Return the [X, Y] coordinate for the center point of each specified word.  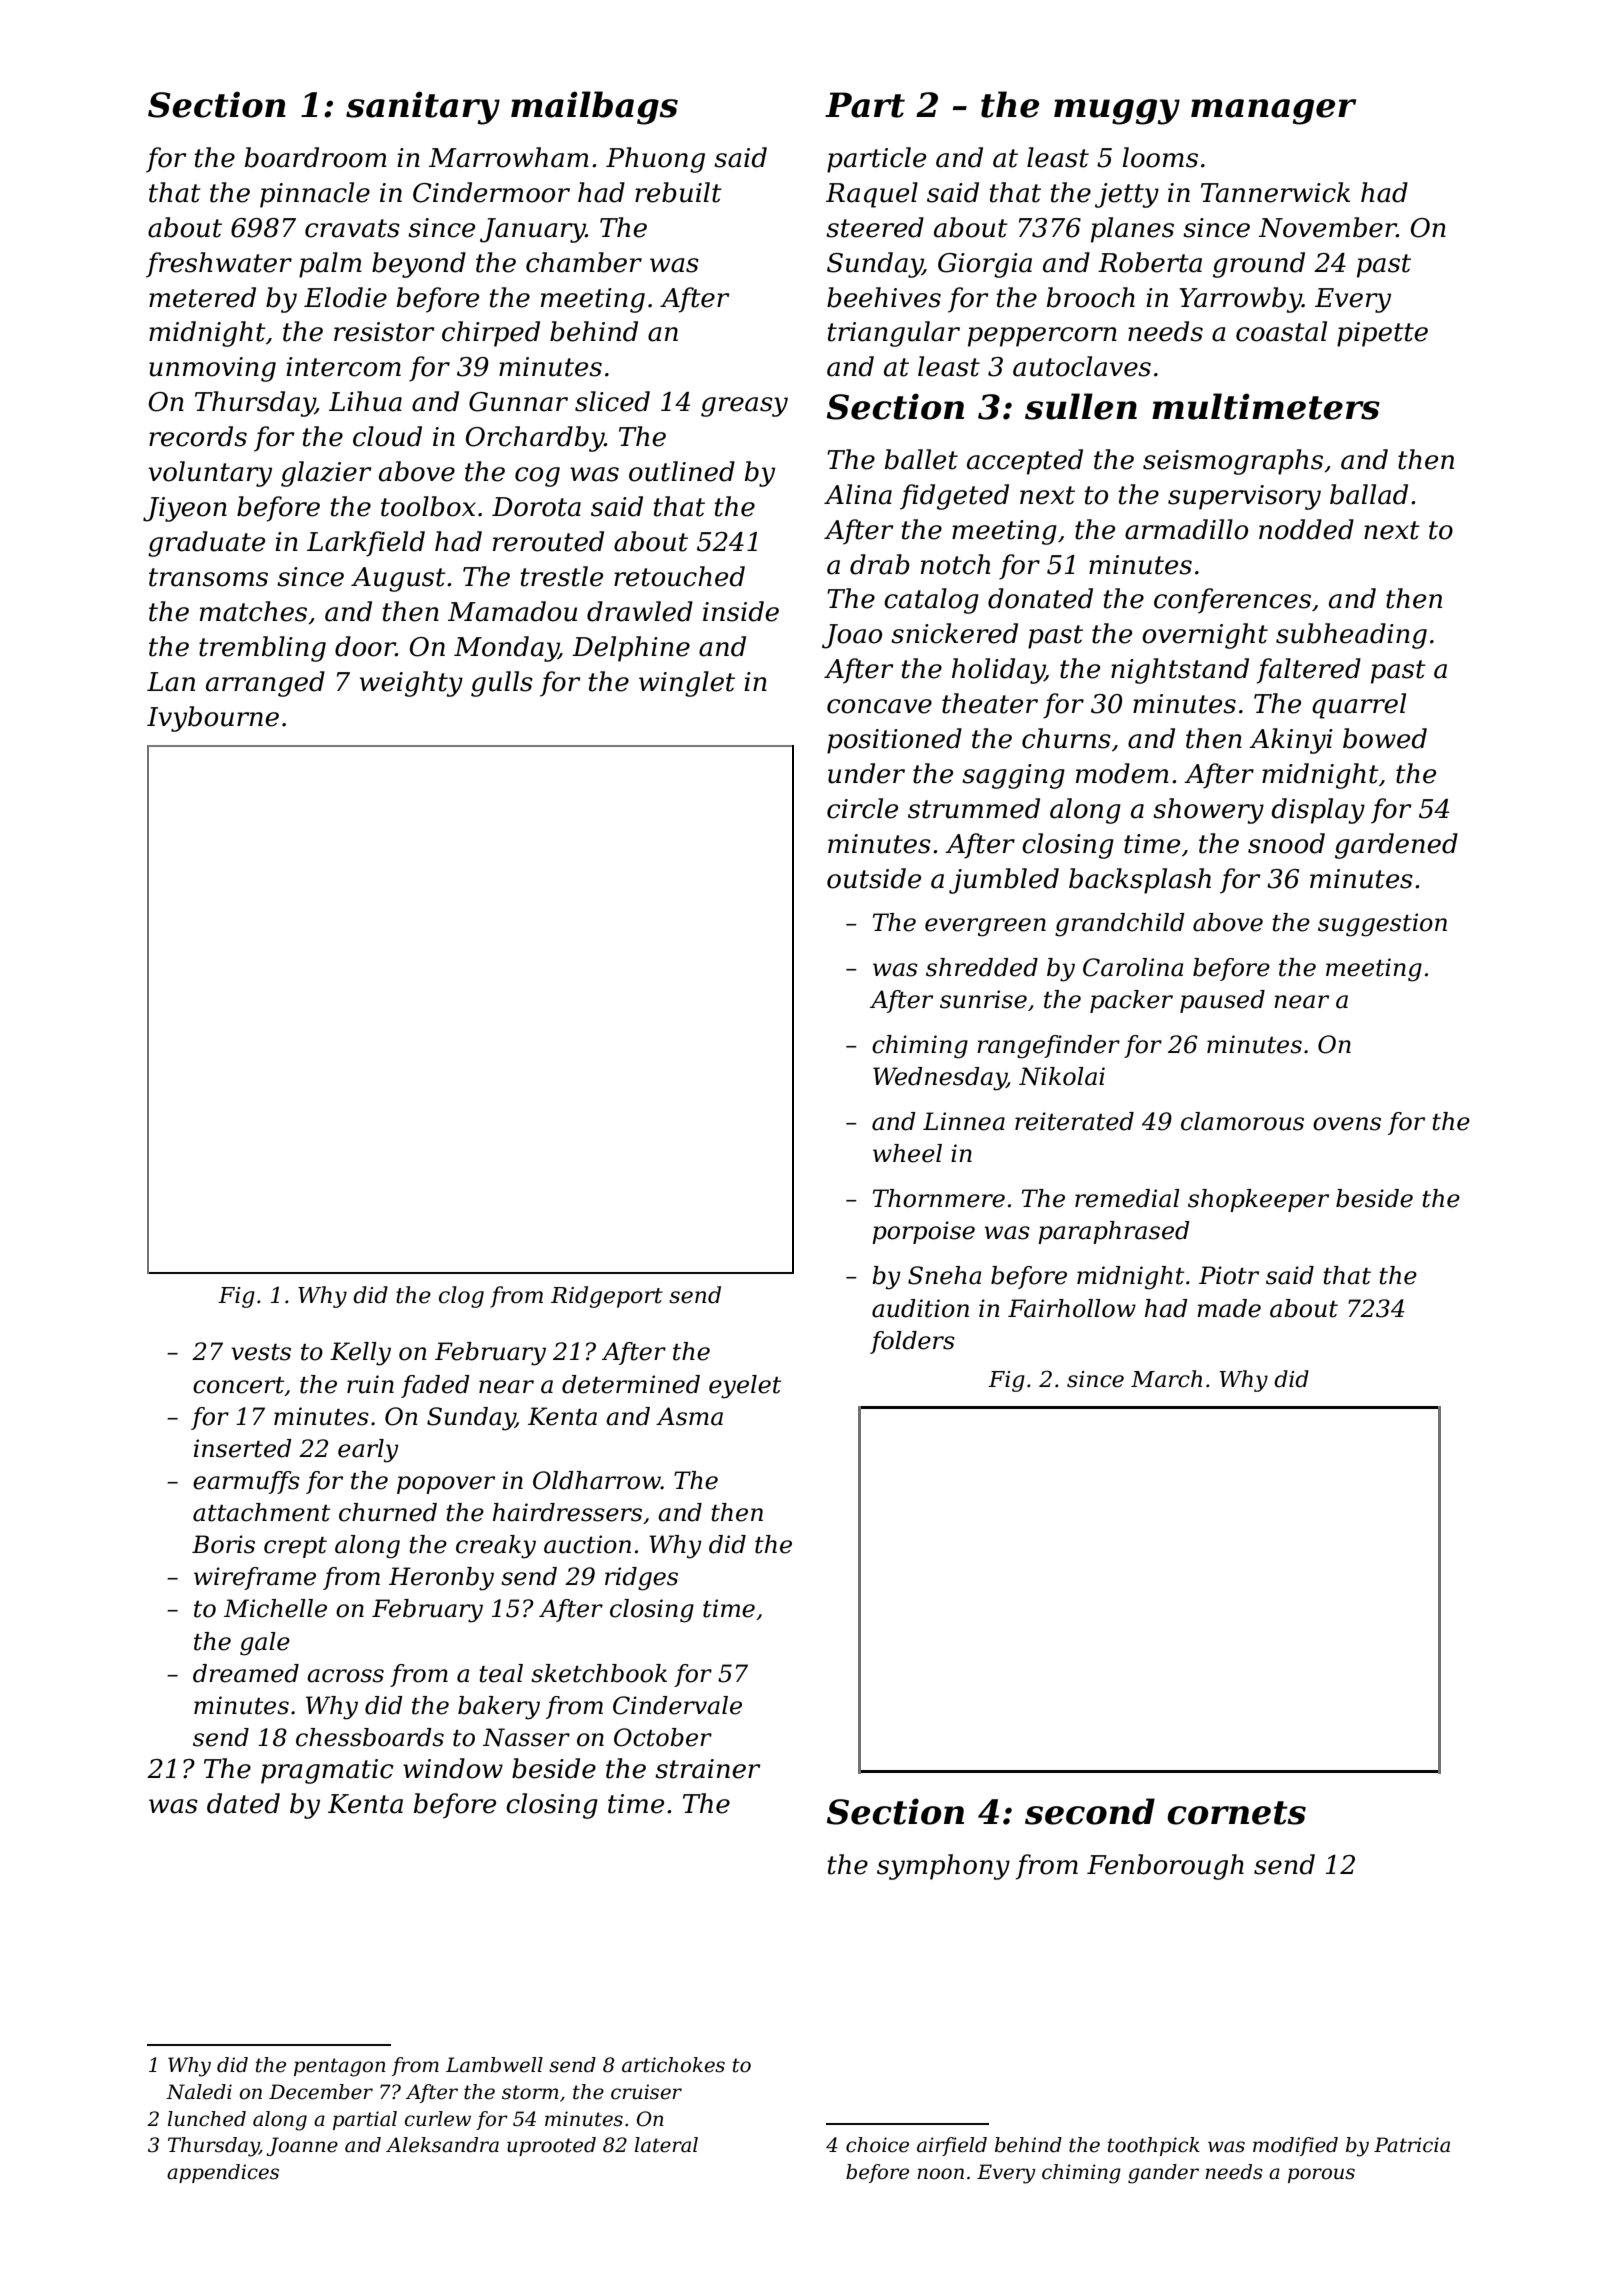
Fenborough [1165, 1867]
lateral [666, 2145]
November [1328, 227]
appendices [223, 2173]
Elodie [345, 297]
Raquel [872, 195]
